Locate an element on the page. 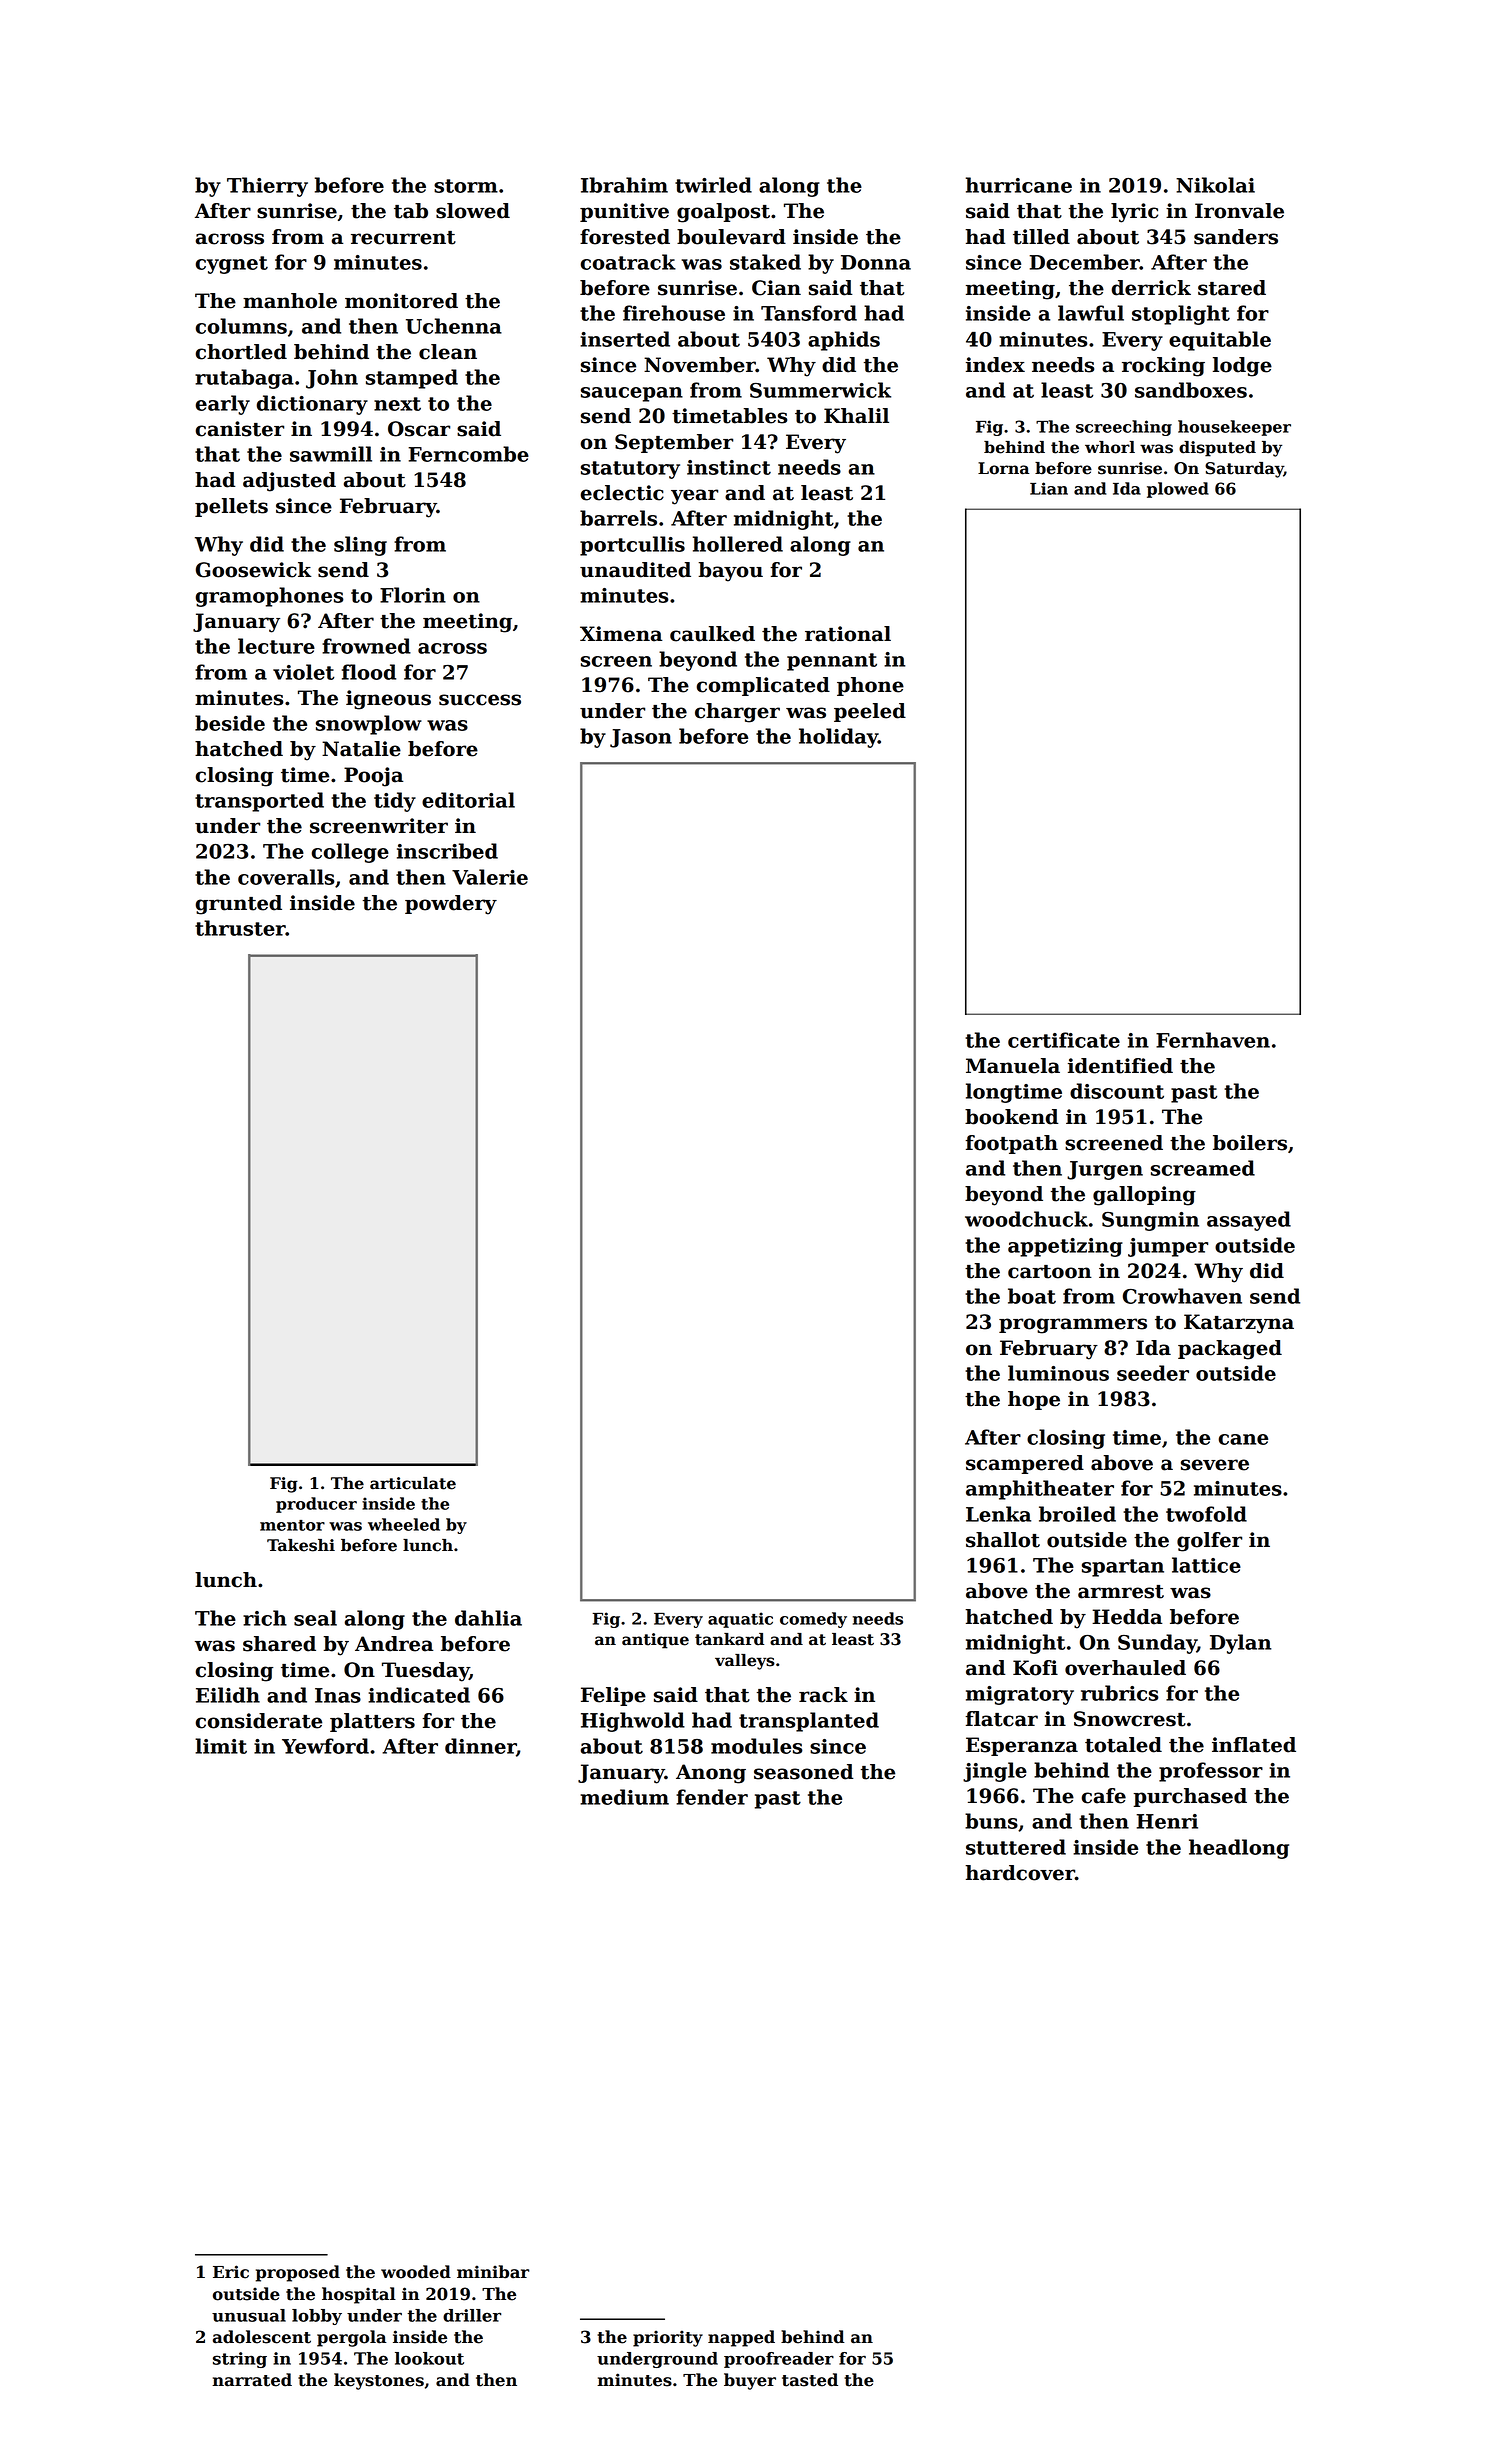 This document has width=1496, height=2464. lookout is located at coordinates (429, 2358).
